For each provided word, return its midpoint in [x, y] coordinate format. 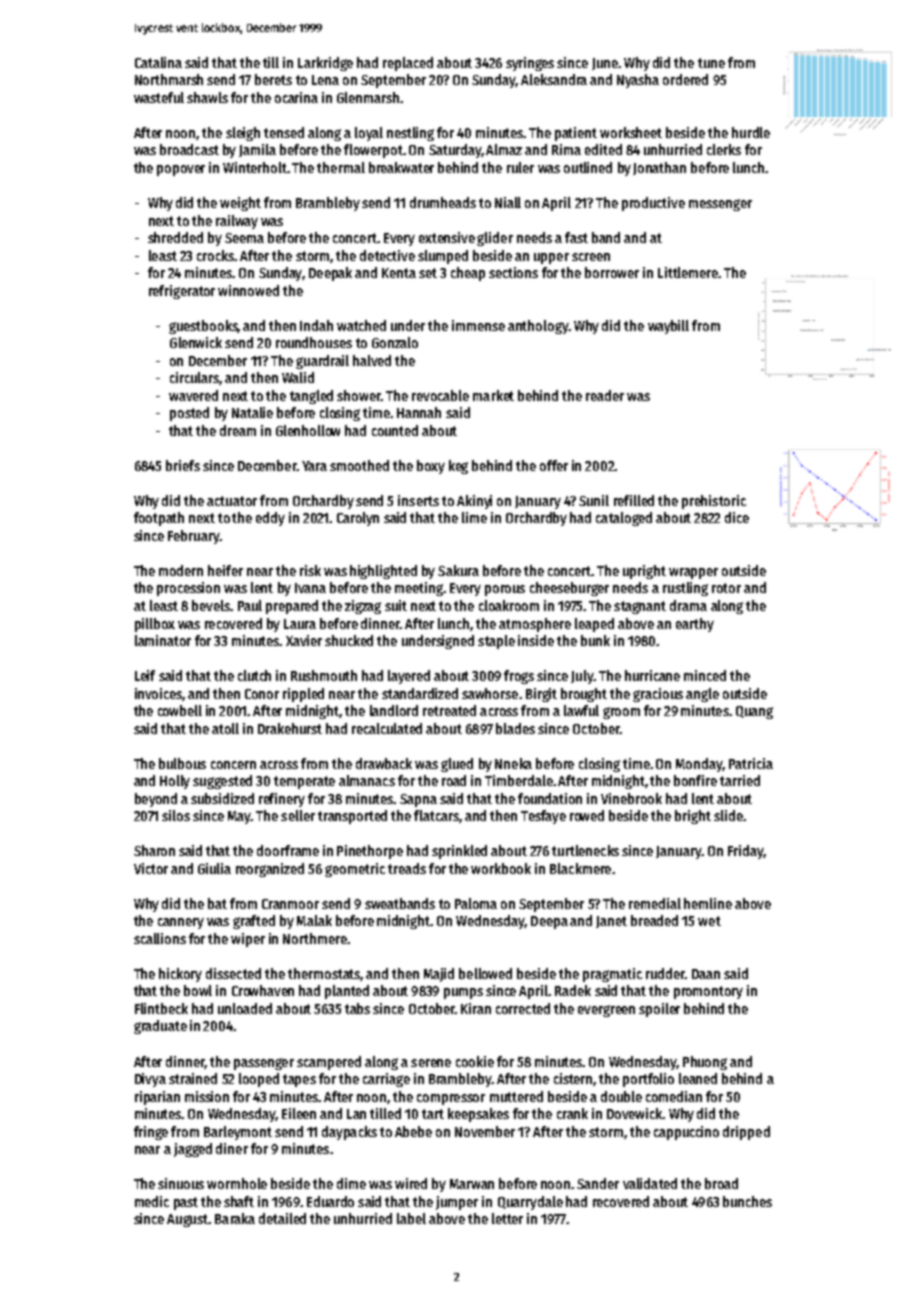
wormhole [237, 1183]
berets [273, 79]
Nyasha [638, 81]
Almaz [504, 149]
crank [572, 1113]
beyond [156, 800]
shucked [349, 640]
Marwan [472, 1184]
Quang [754, 712]
